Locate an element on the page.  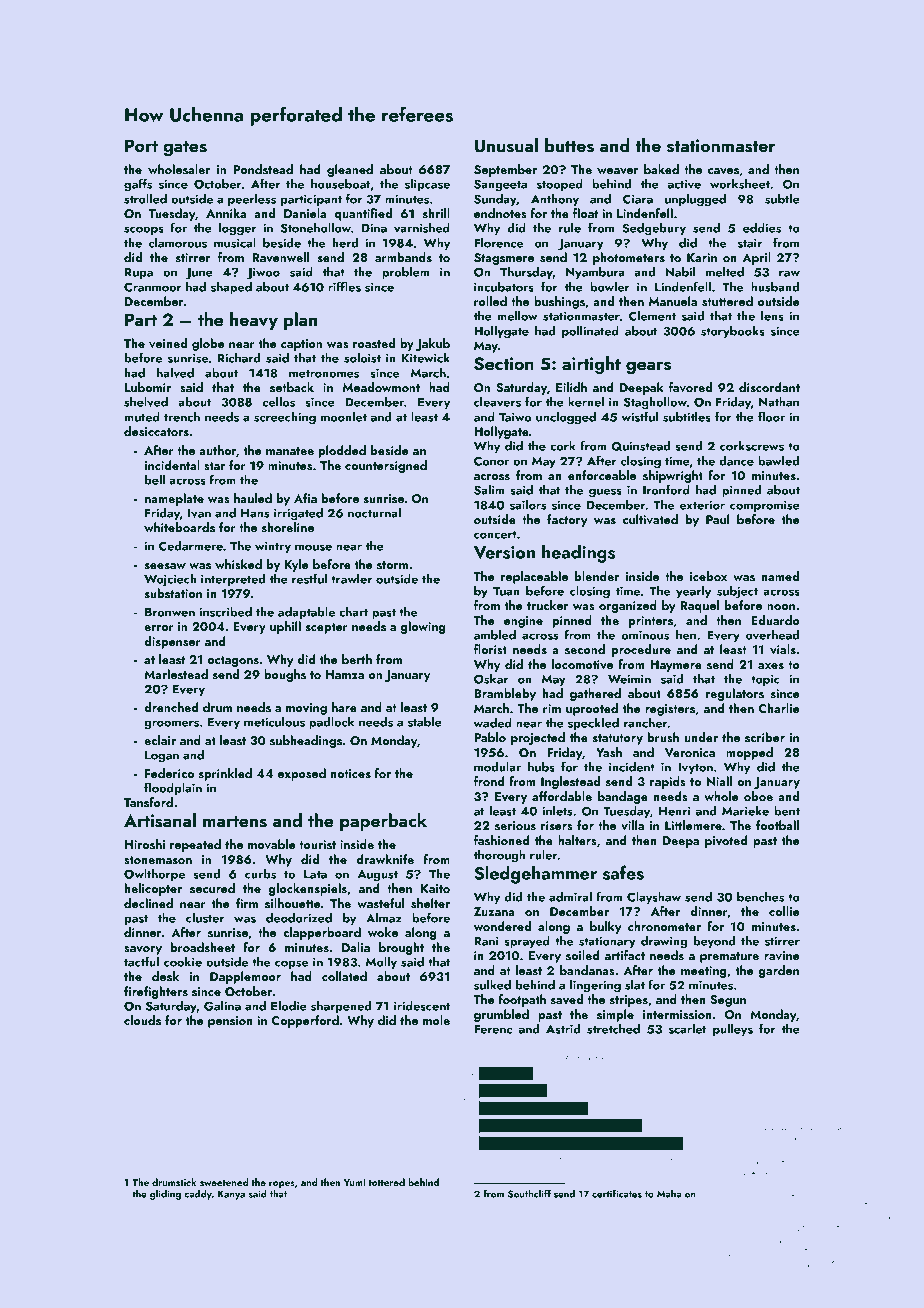
Cranmoor is located at coordinates (153, 287).
